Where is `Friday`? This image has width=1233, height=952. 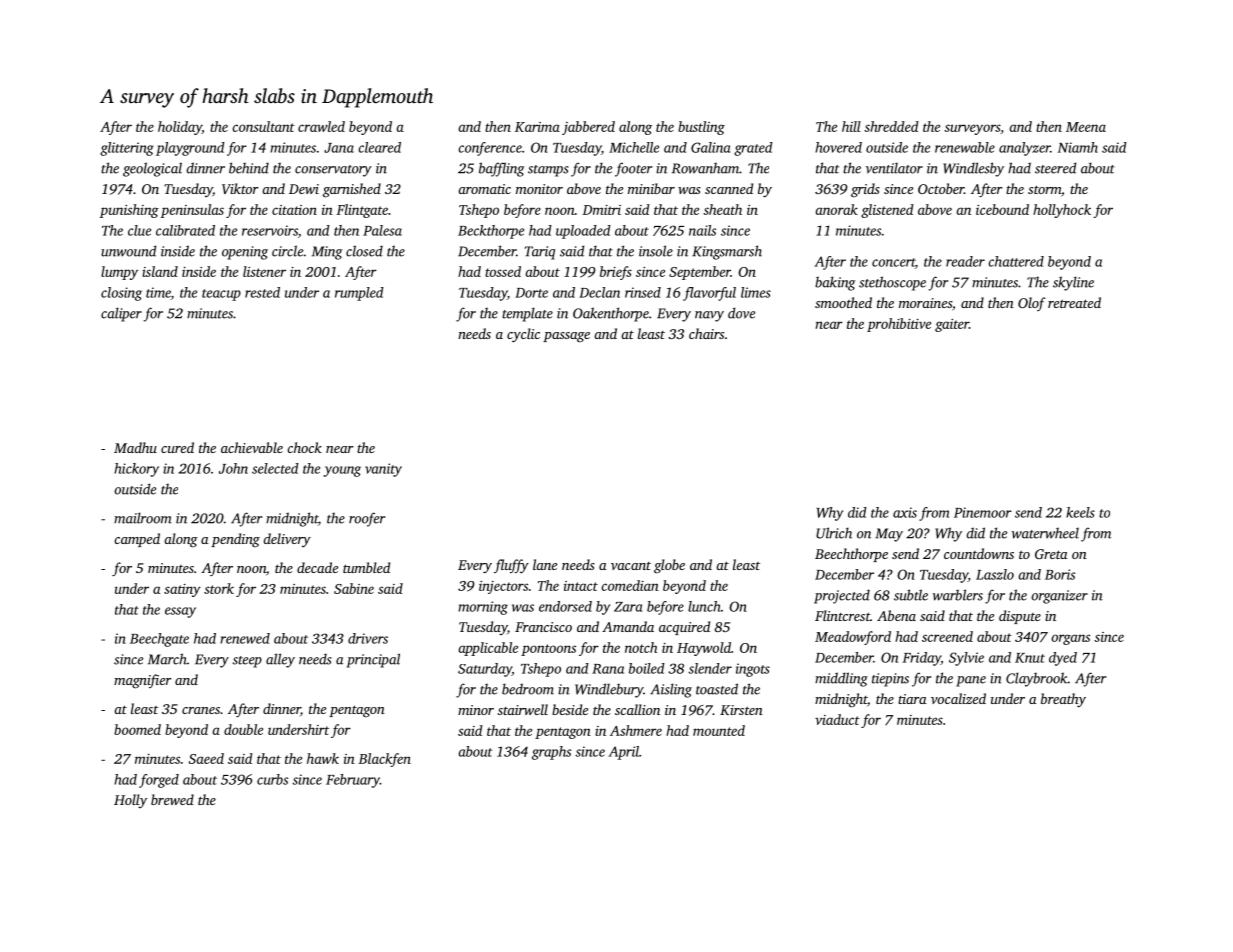
Friday is located at coordinates (922, 659).
